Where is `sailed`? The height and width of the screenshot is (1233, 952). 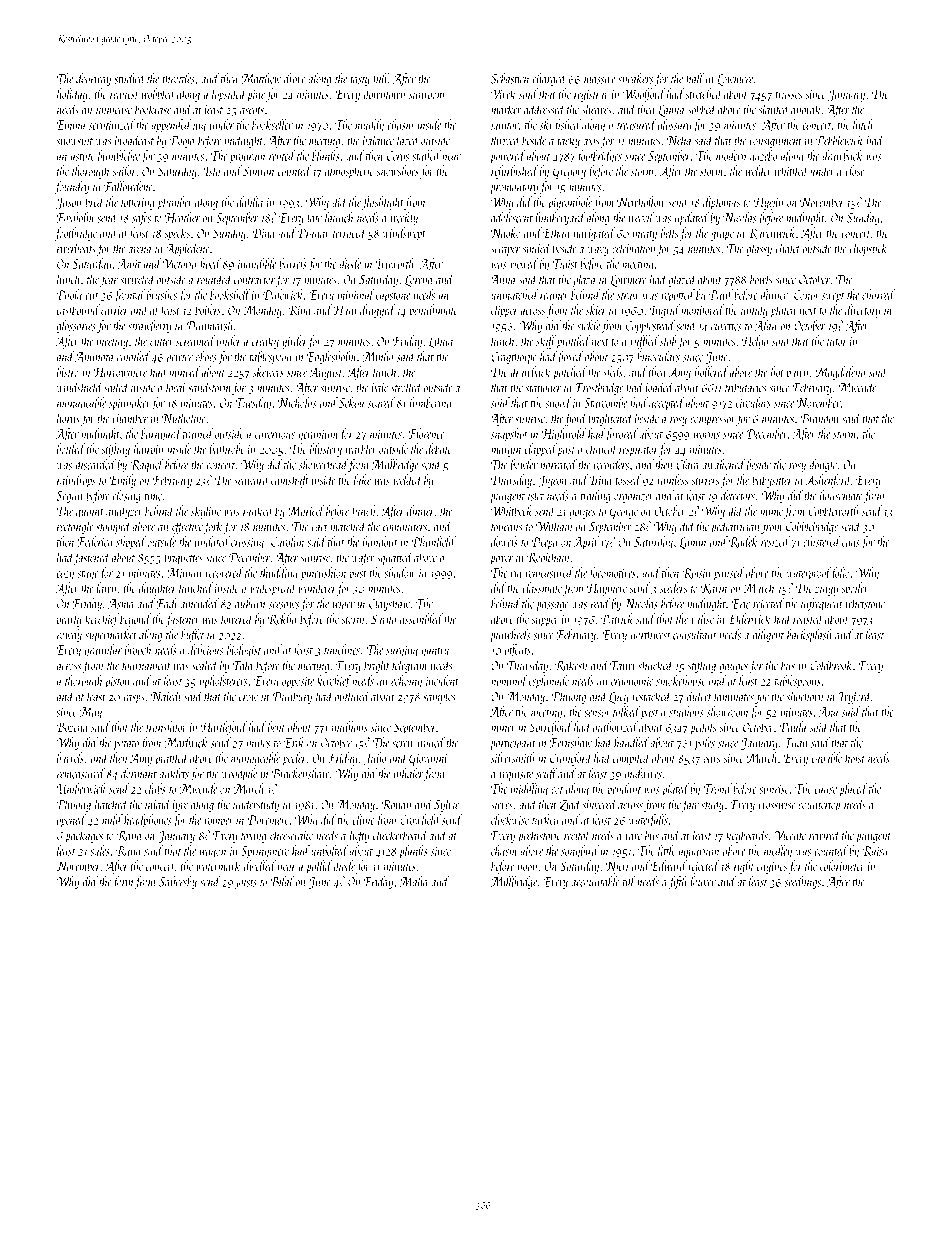
sailed is located at coordinates (116, 387).
